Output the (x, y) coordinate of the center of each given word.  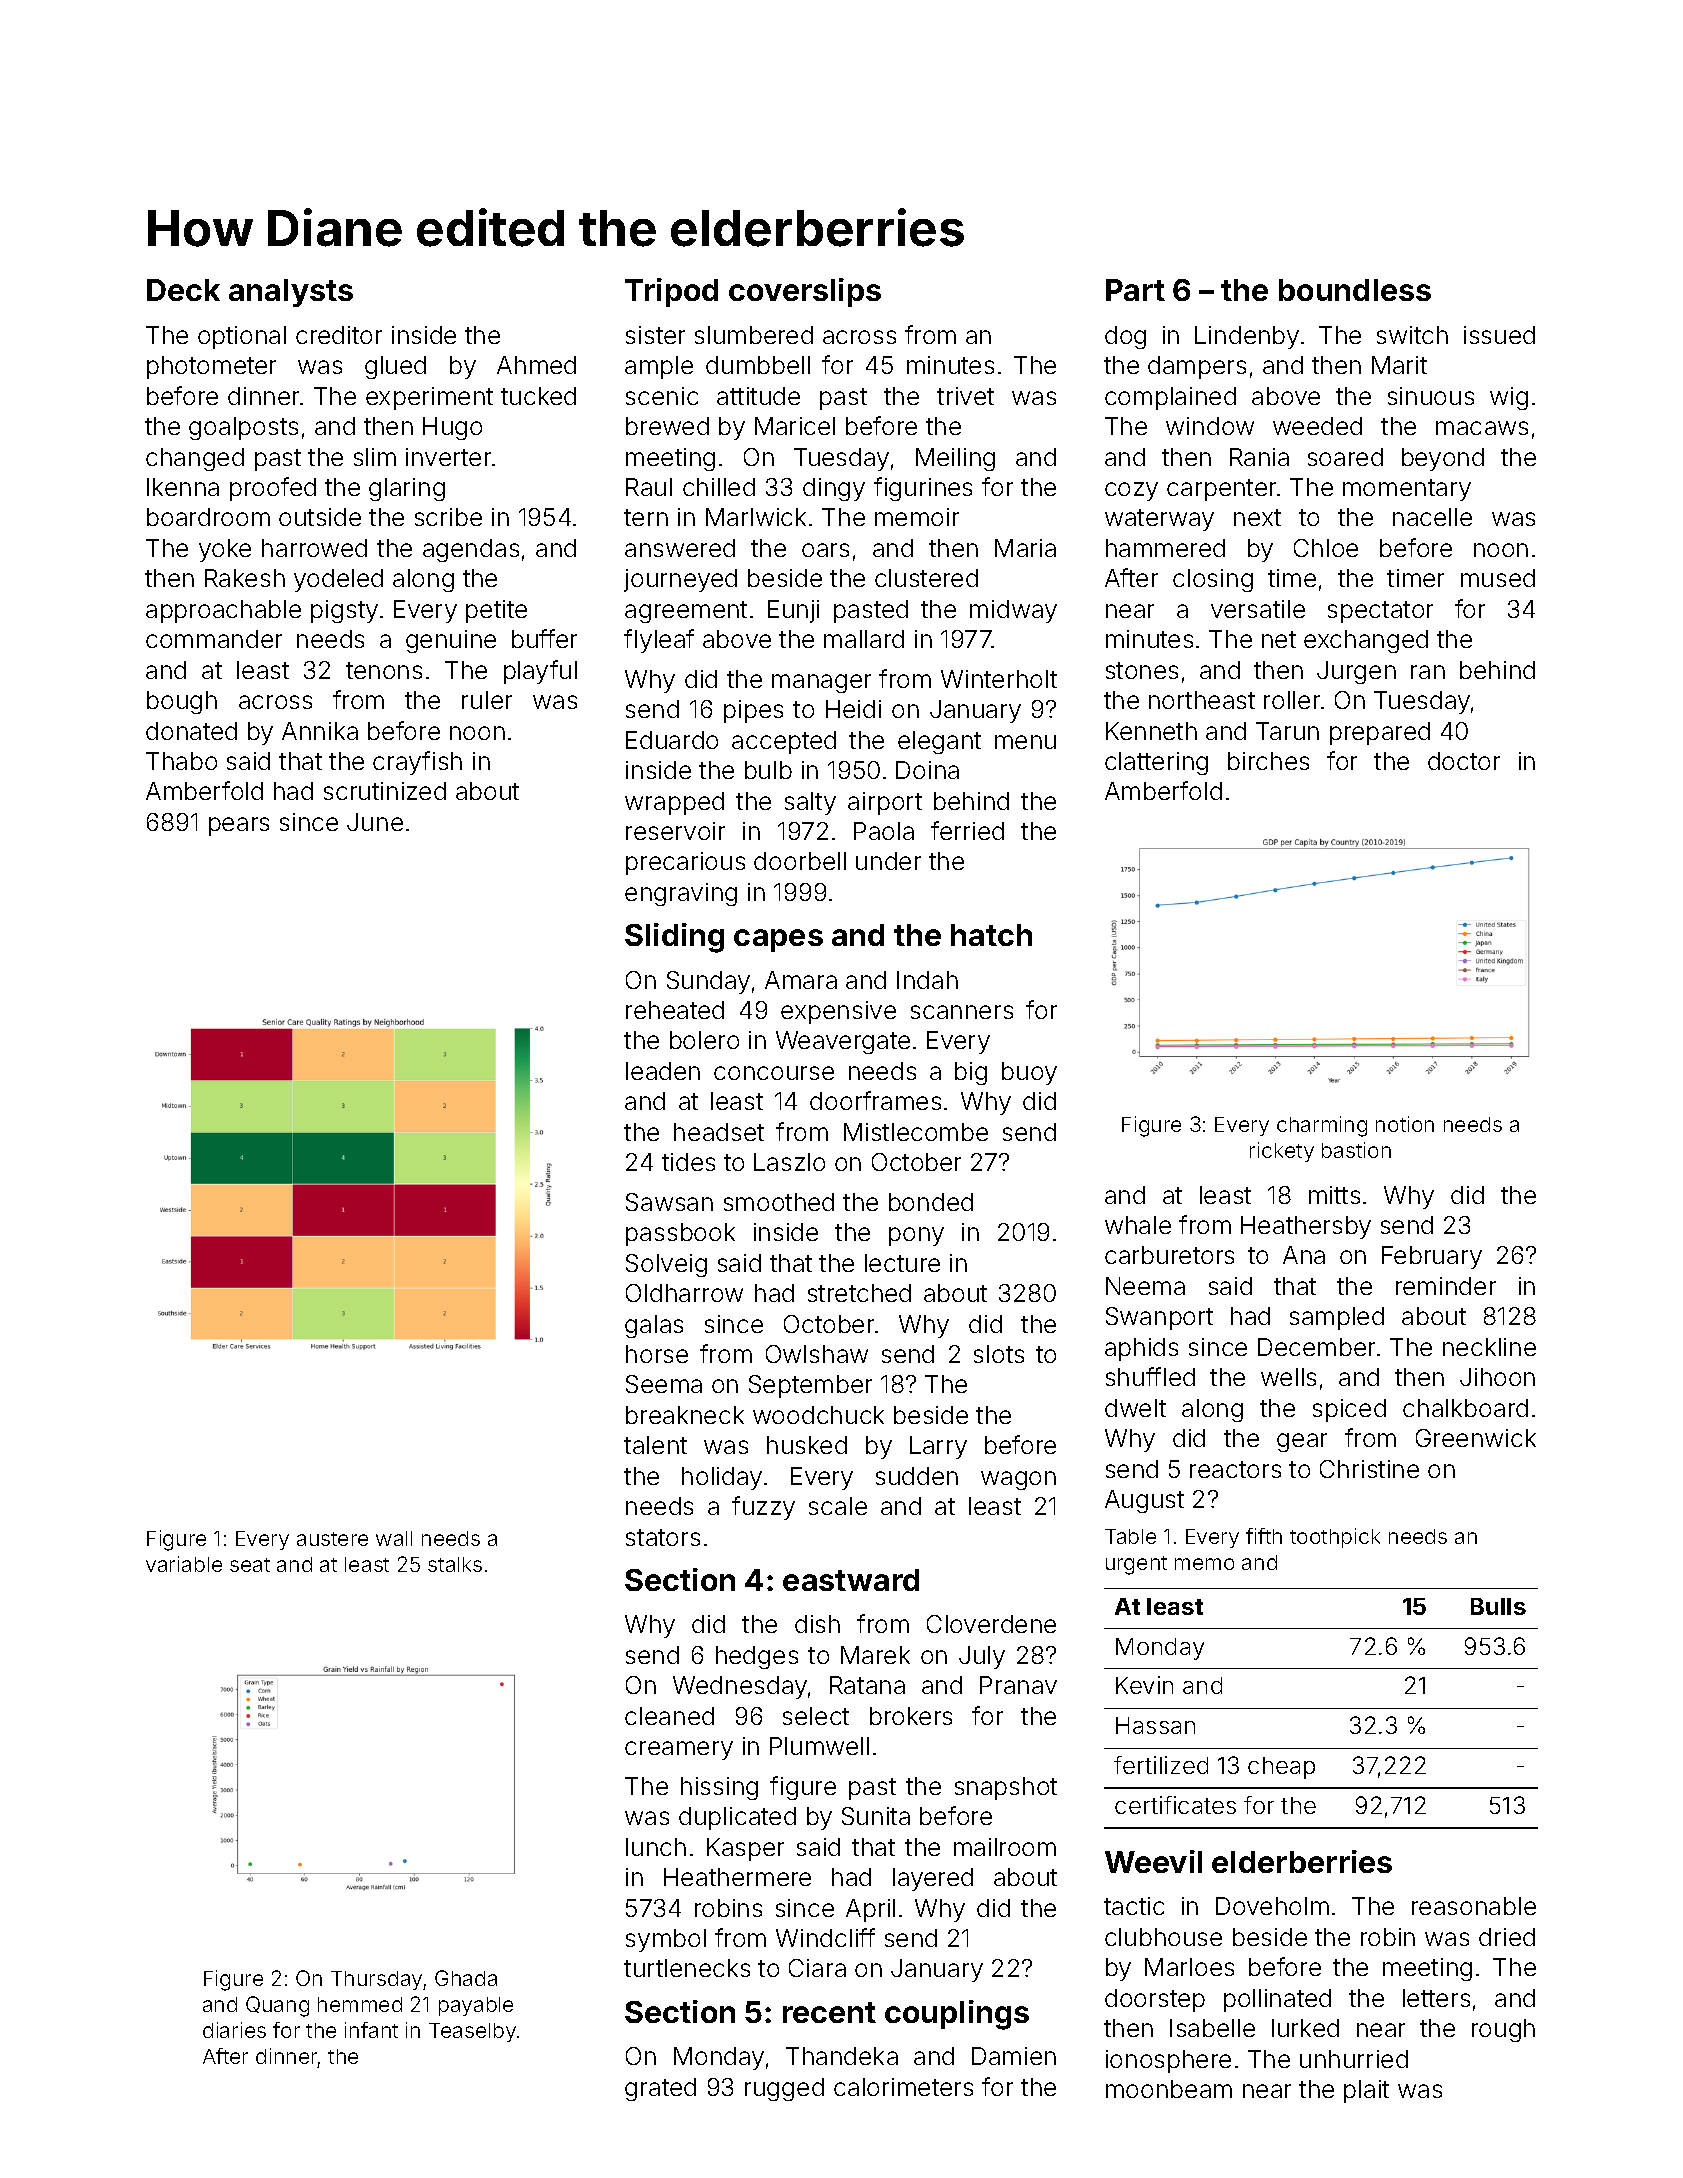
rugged (784, 2089)
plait (1366, 2091)
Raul (649, 487)
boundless (1355, 290)
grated (660, 2089)
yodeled (338, 580)
